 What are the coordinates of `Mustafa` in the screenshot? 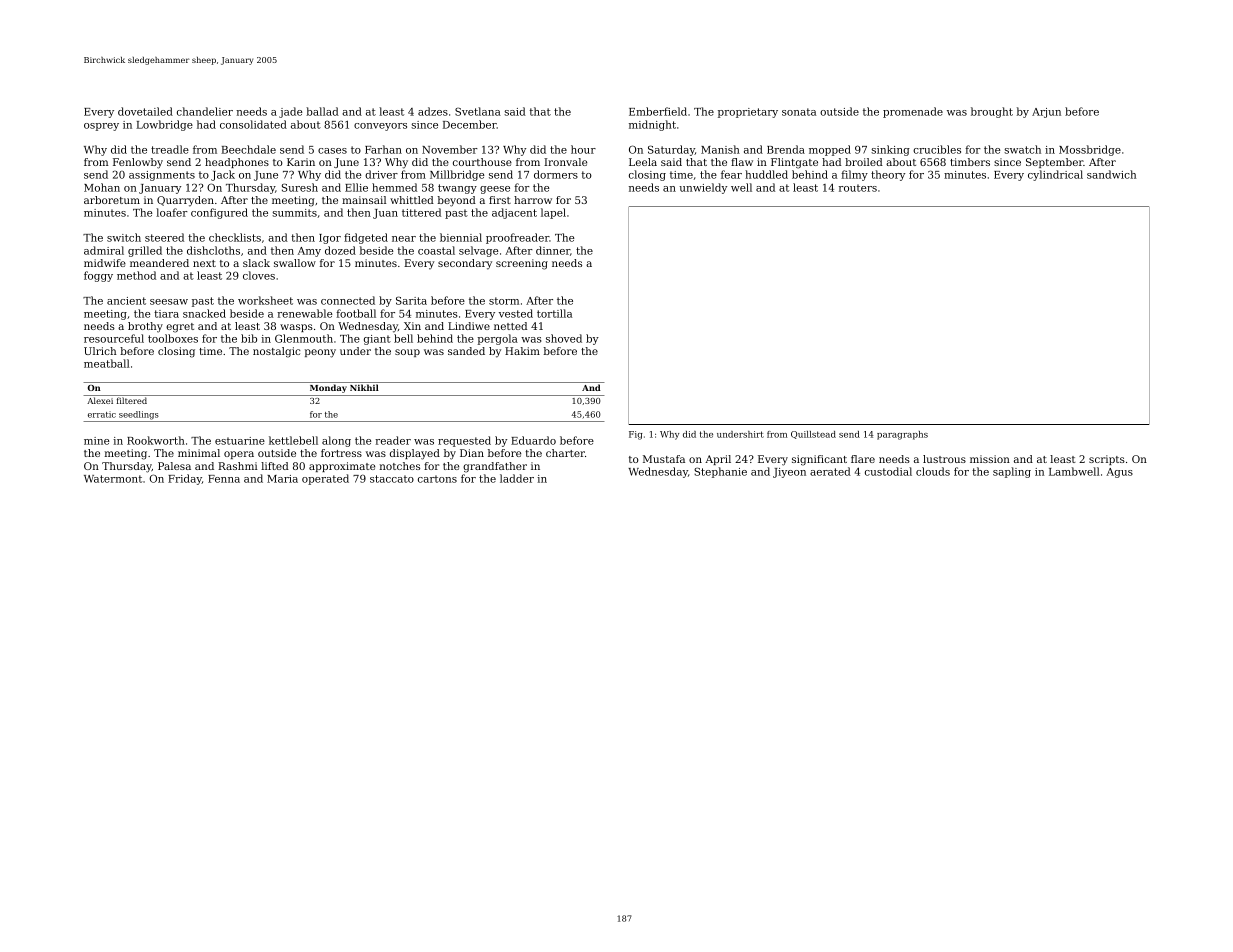 It's located at (664, 459).
